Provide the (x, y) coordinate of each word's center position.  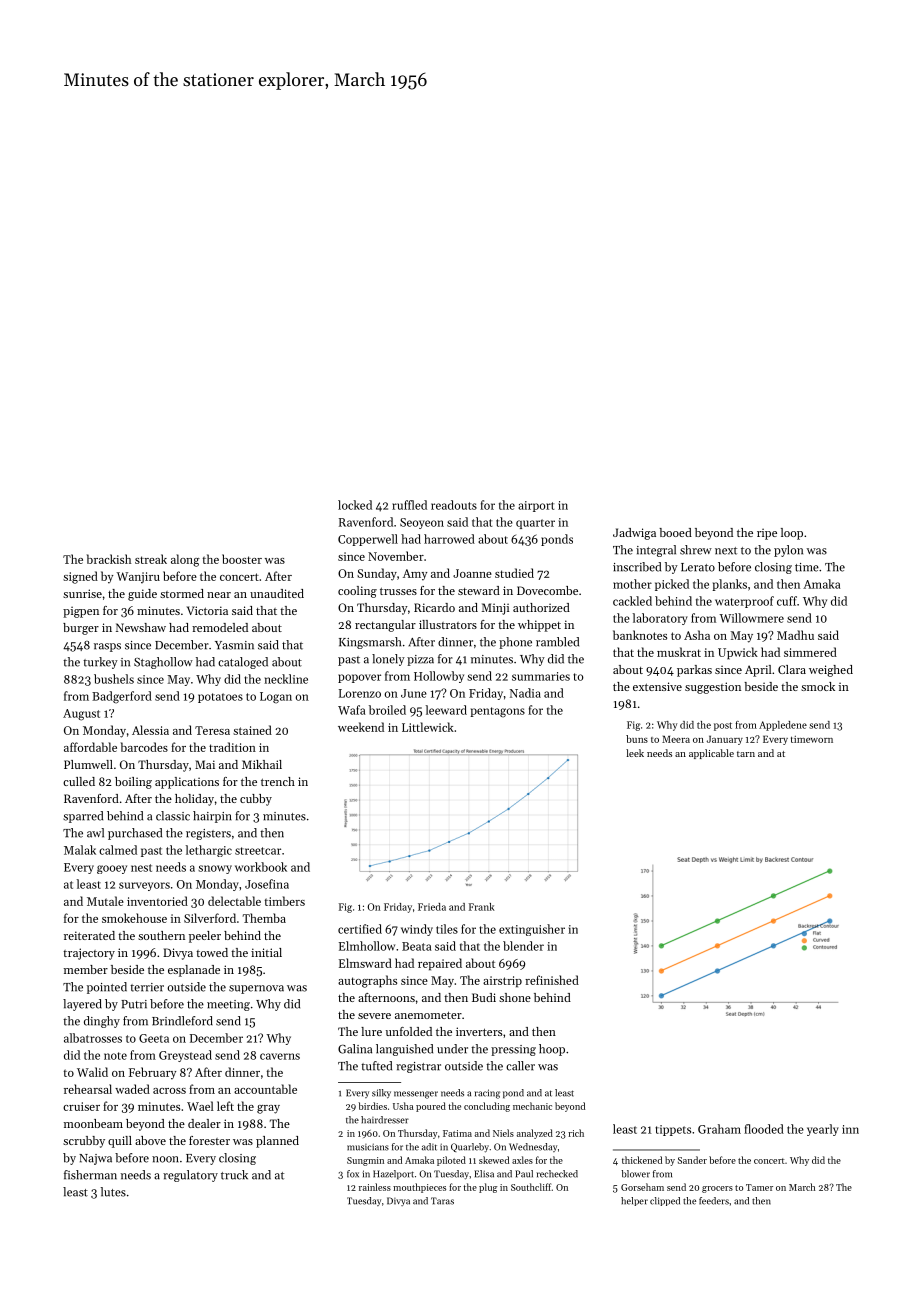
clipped (665, 1201)
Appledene (783, 726)
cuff (787, 601)
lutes (113, 1192)
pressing (513, 1050)
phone (515, 643)
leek (635, 753)
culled (79, 781)
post (723, 726)
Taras (442, 1201)
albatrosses (93, 1038)
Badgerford (122, 697)
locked (355, 505)
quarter (535, 524)
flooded (764, 1129)
